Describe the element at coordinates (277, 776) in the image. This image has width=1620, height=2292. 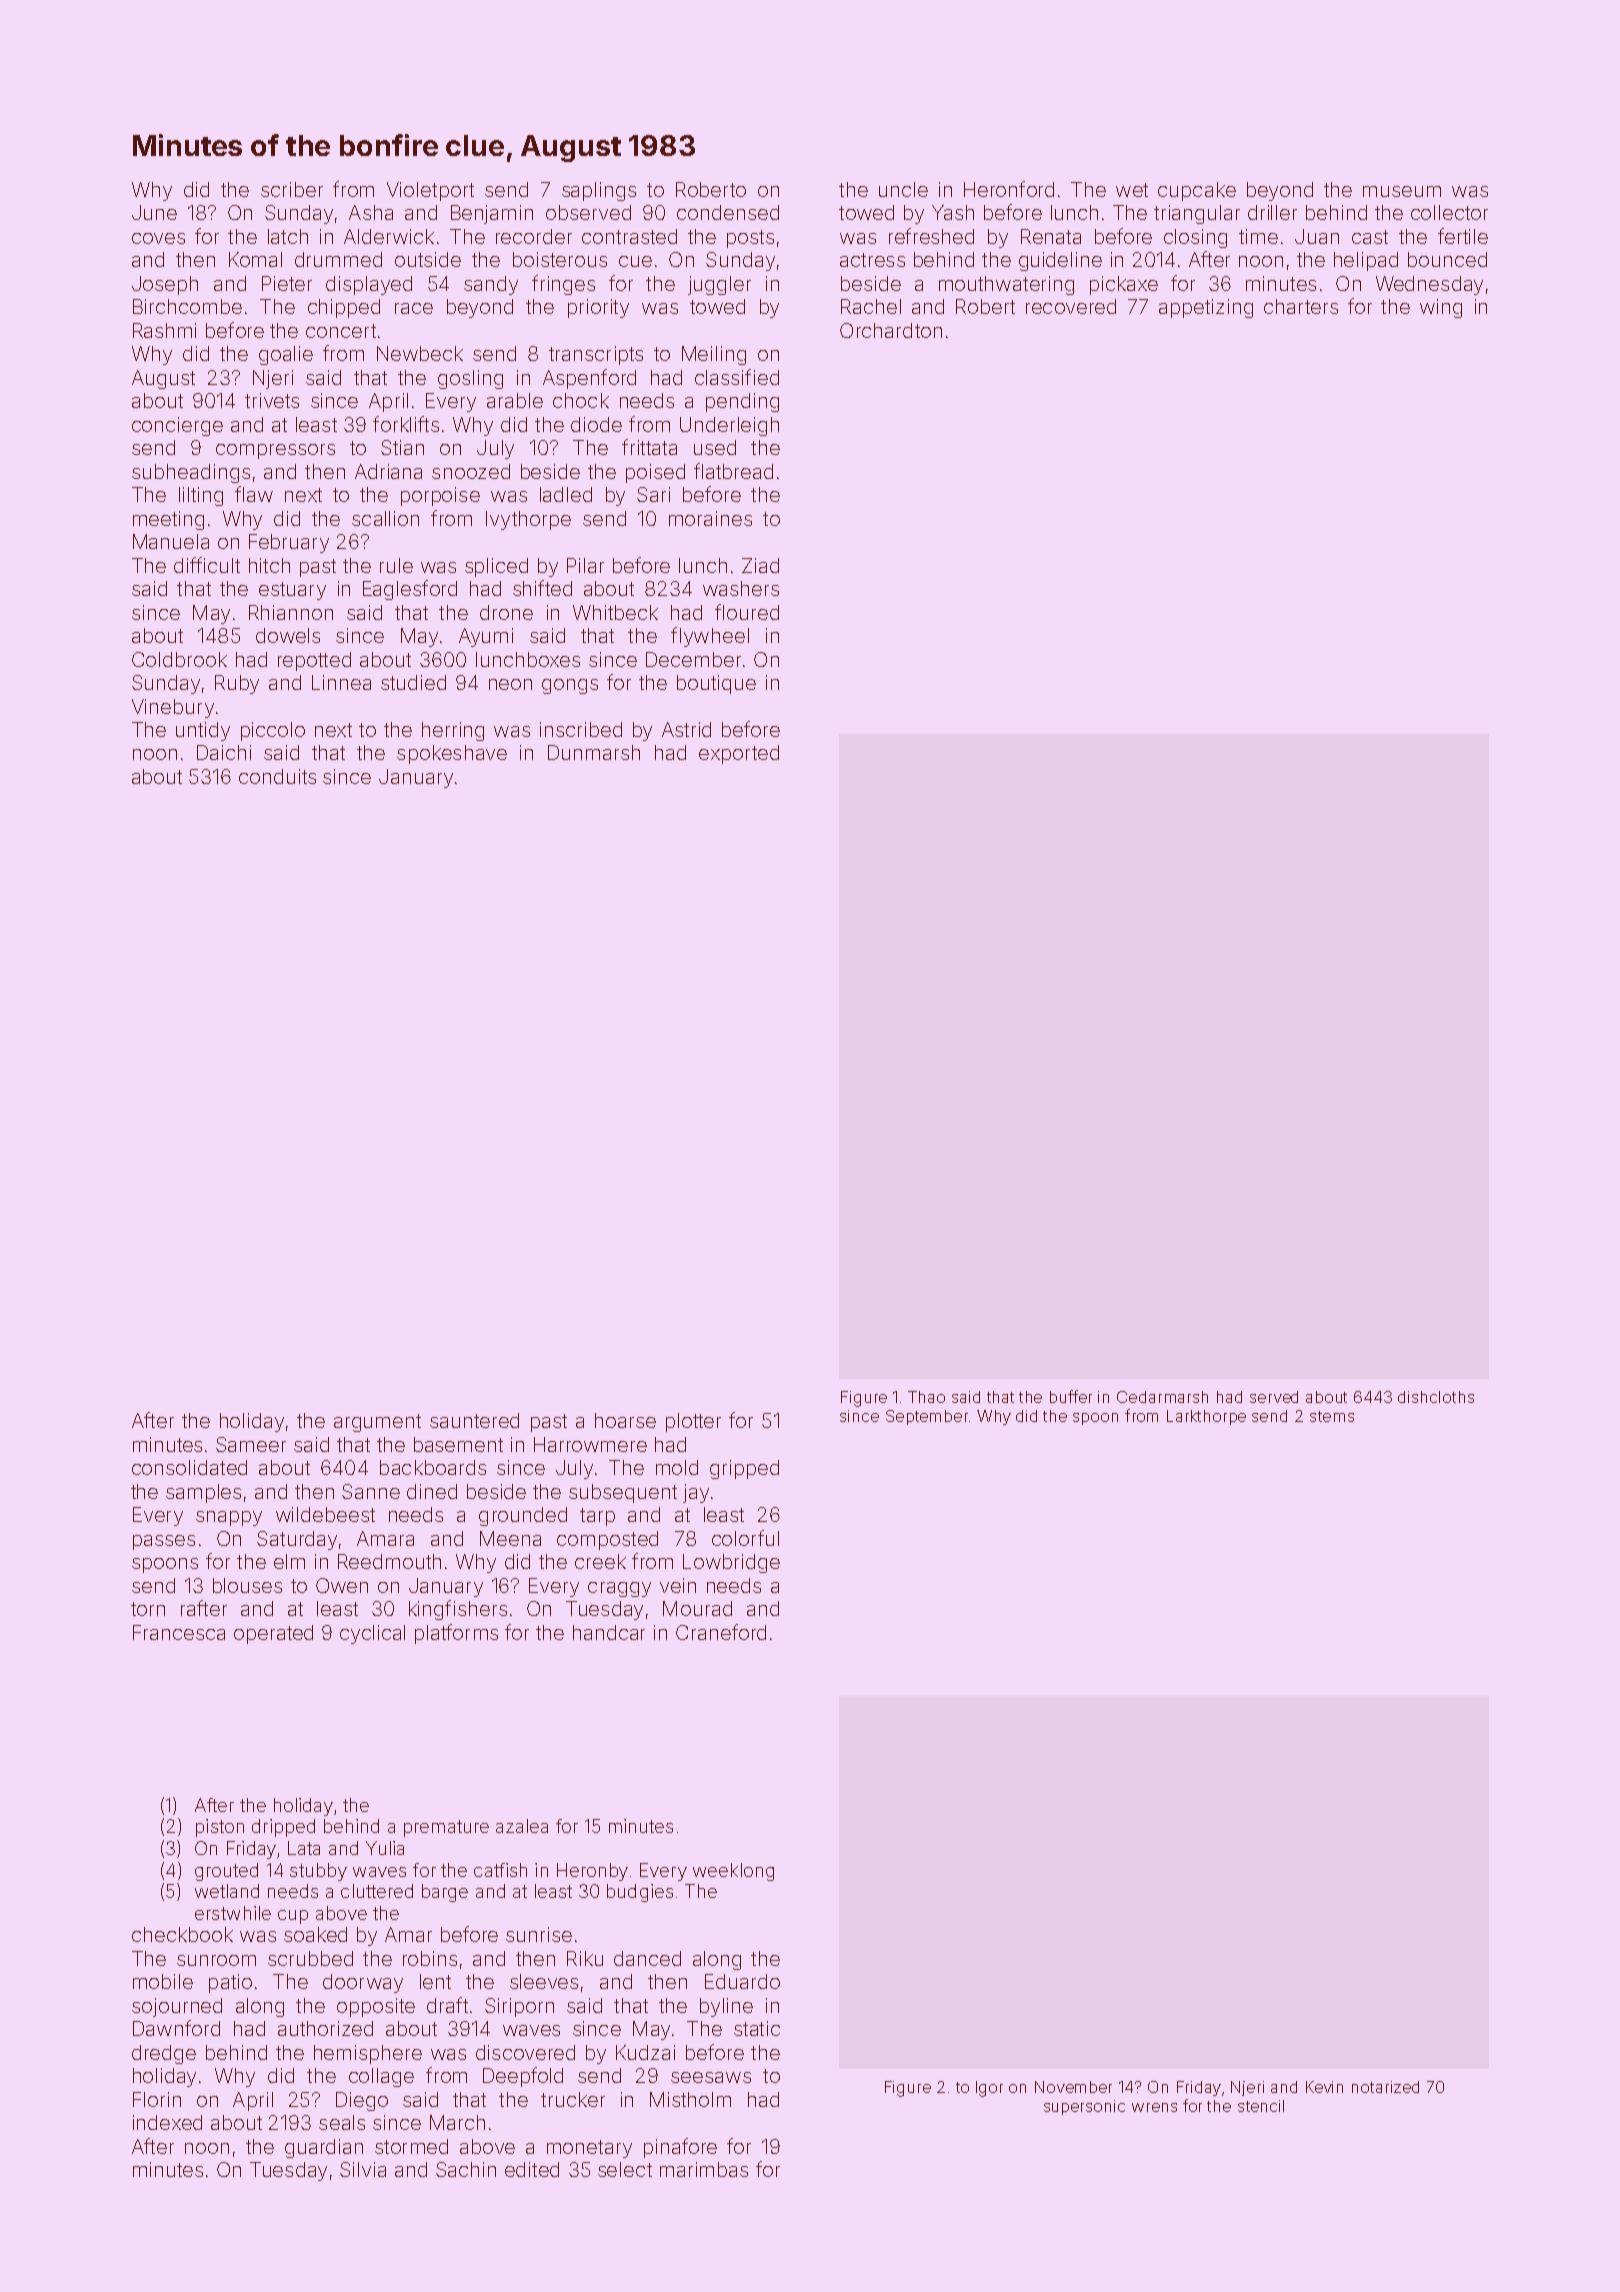
I see `conduits` at that location.
